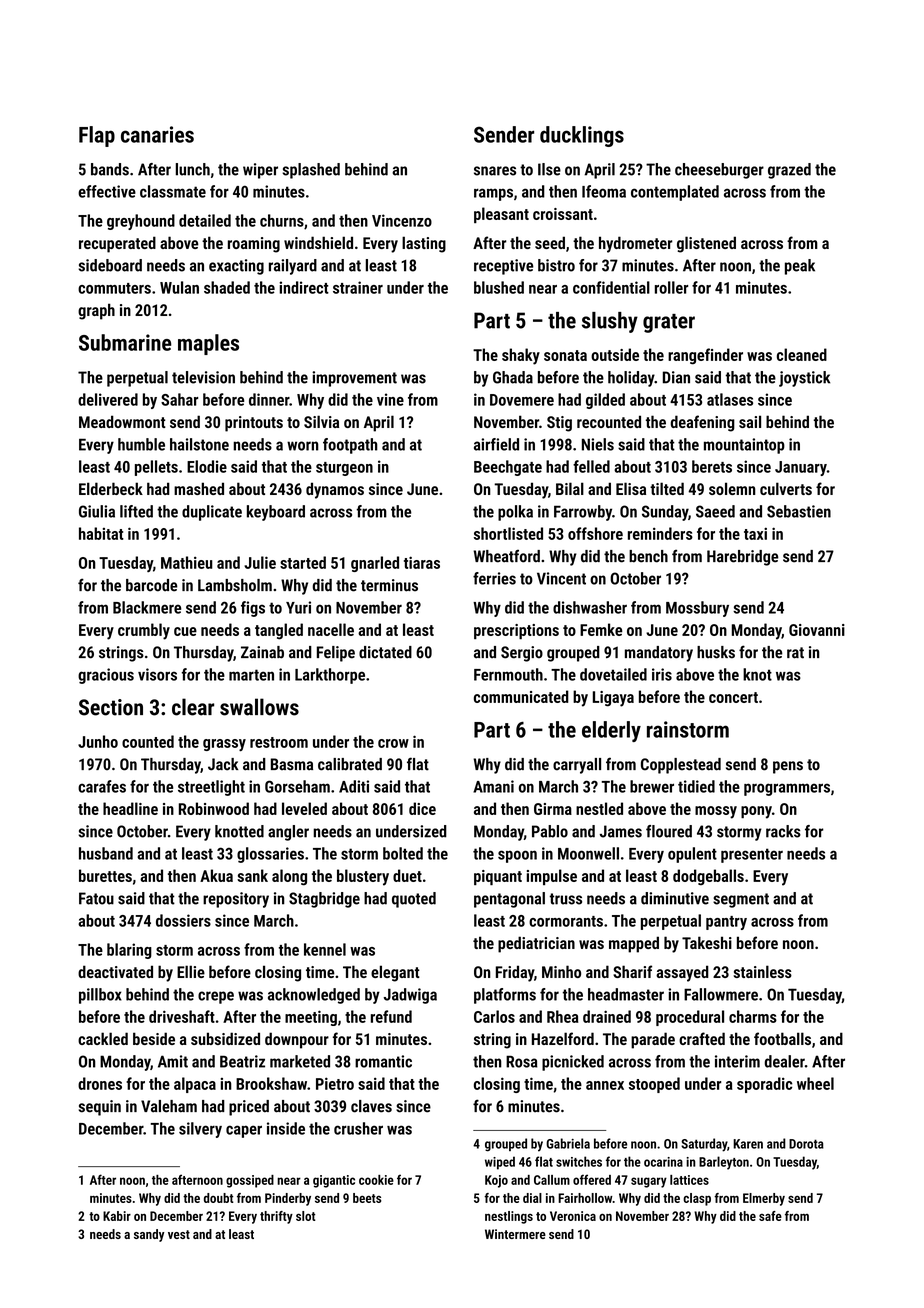 The height and width of the screenshot is (1308, 924). Describe the element at coordinates (354, 786) in the screenshot. I see `Aditi` at that location.
